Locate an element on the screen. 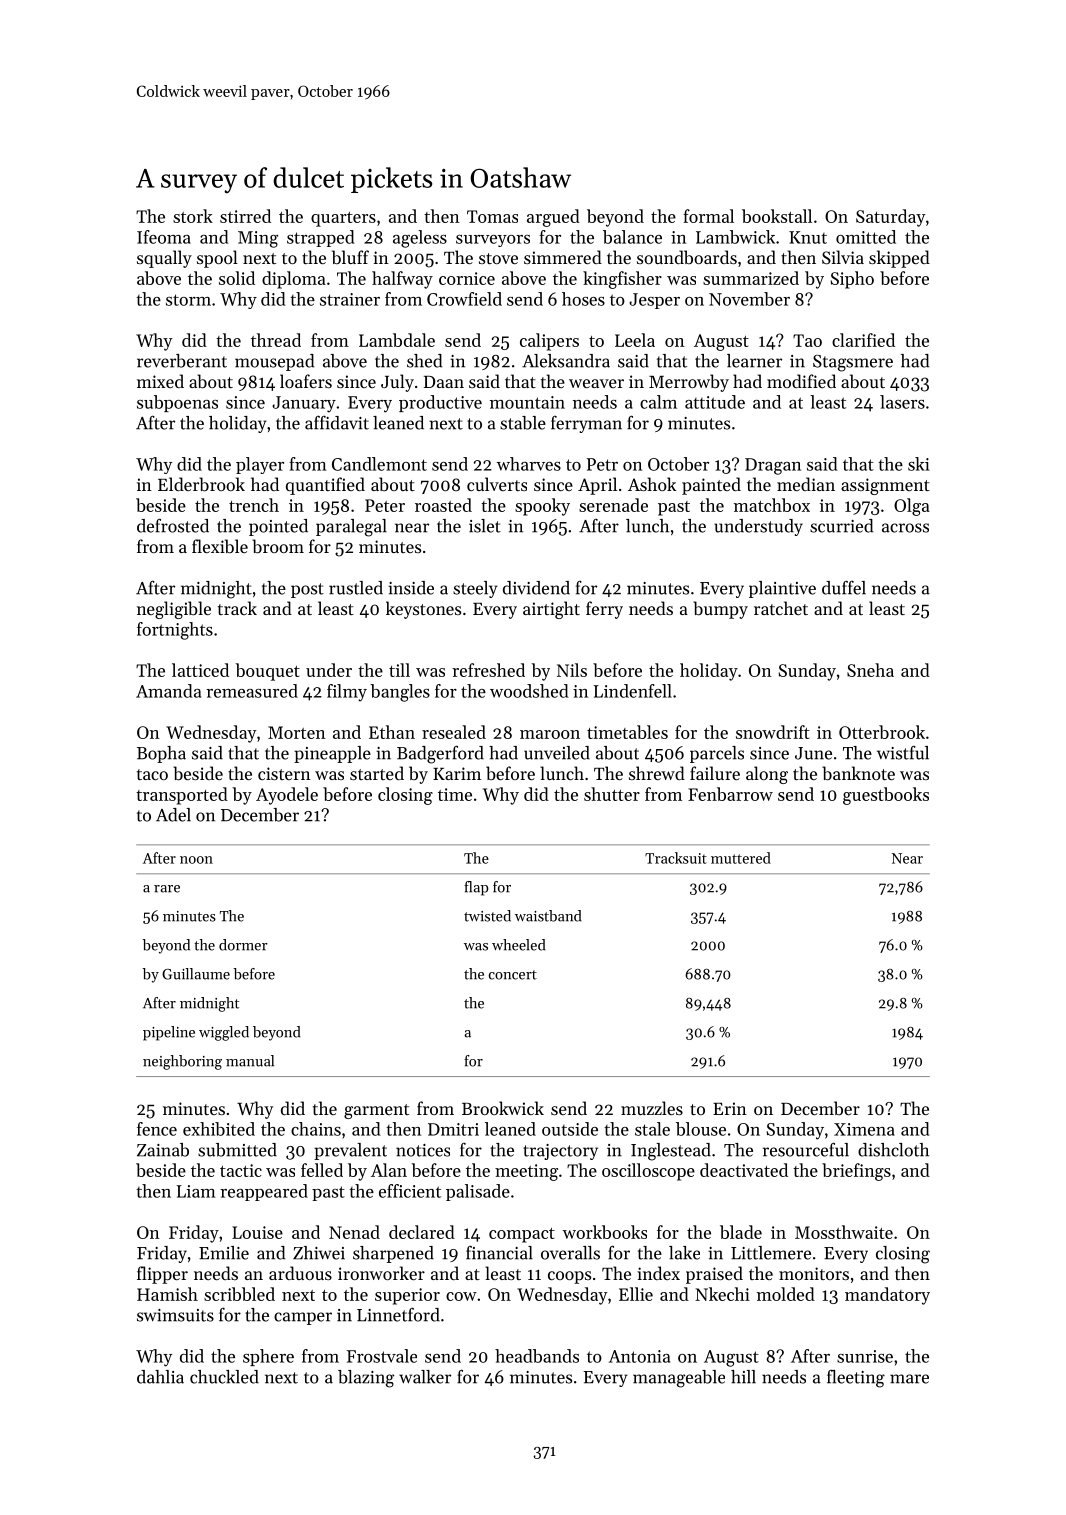 This screenshot has height=1515, width=1066. Karim is located at coordinates (457, 773).
